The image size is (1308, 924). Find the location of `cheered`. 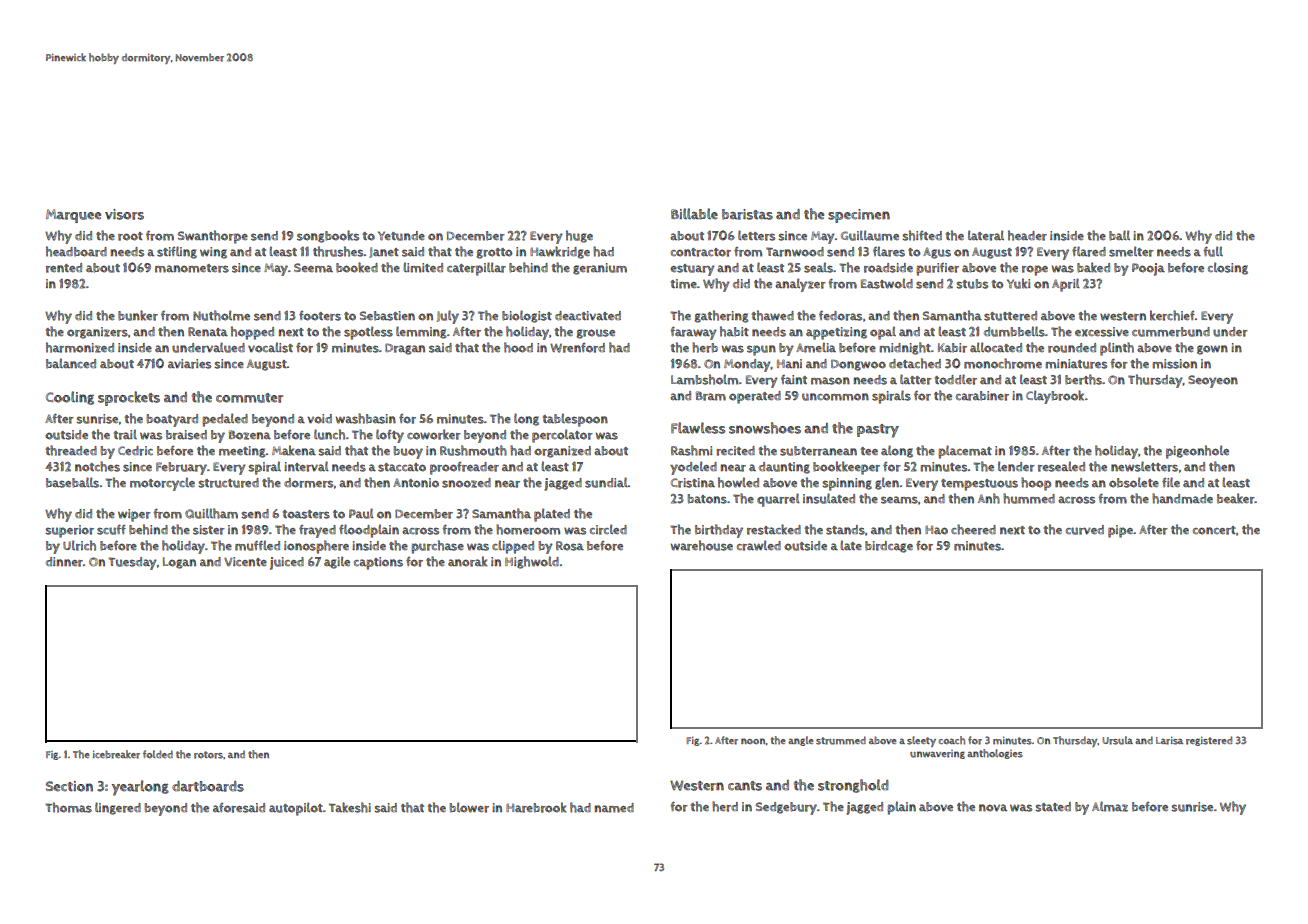

cheered is located at coordinates (973, 529).
